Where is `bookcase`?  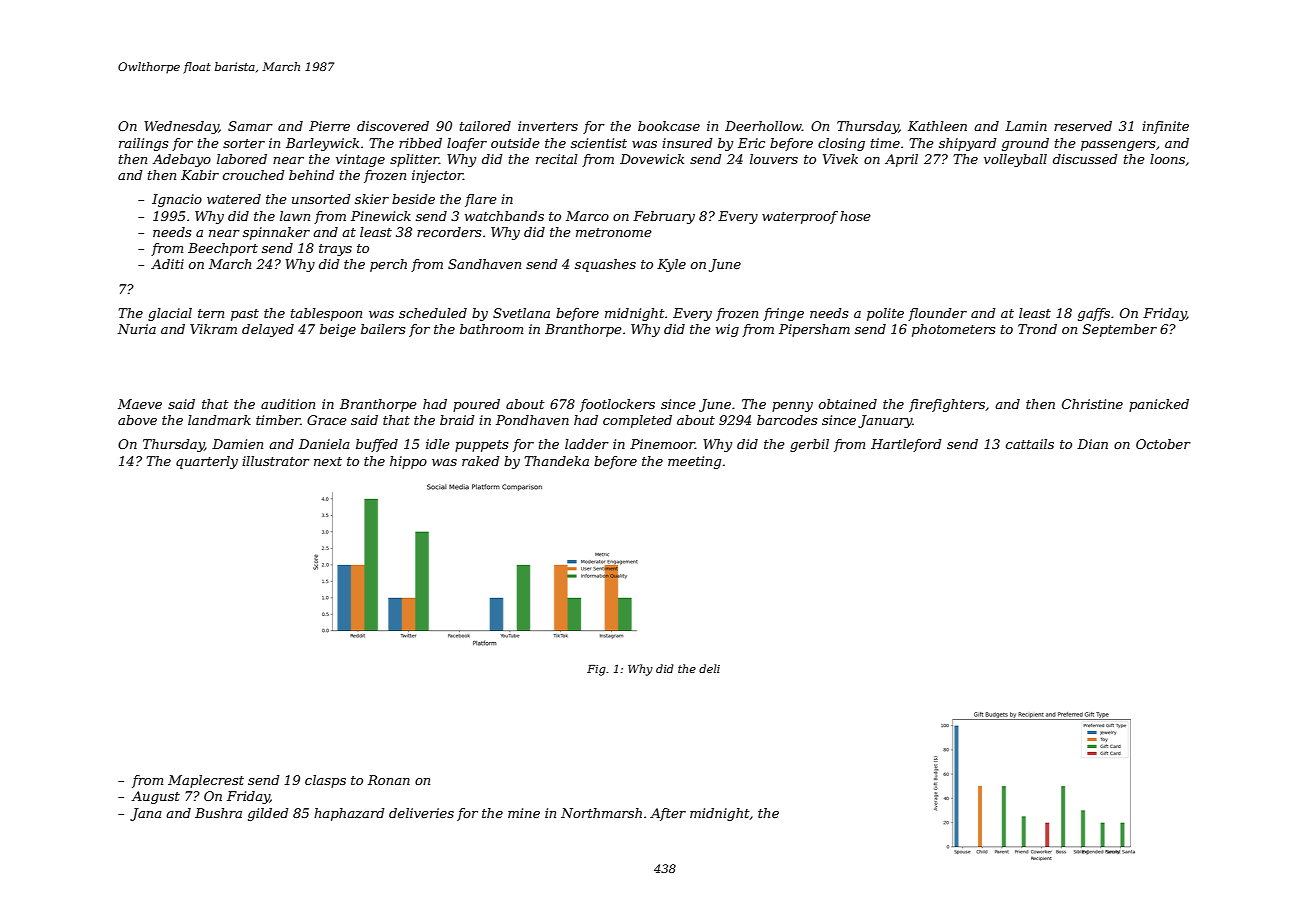 bookcase is located at coordinates (669, 126).
